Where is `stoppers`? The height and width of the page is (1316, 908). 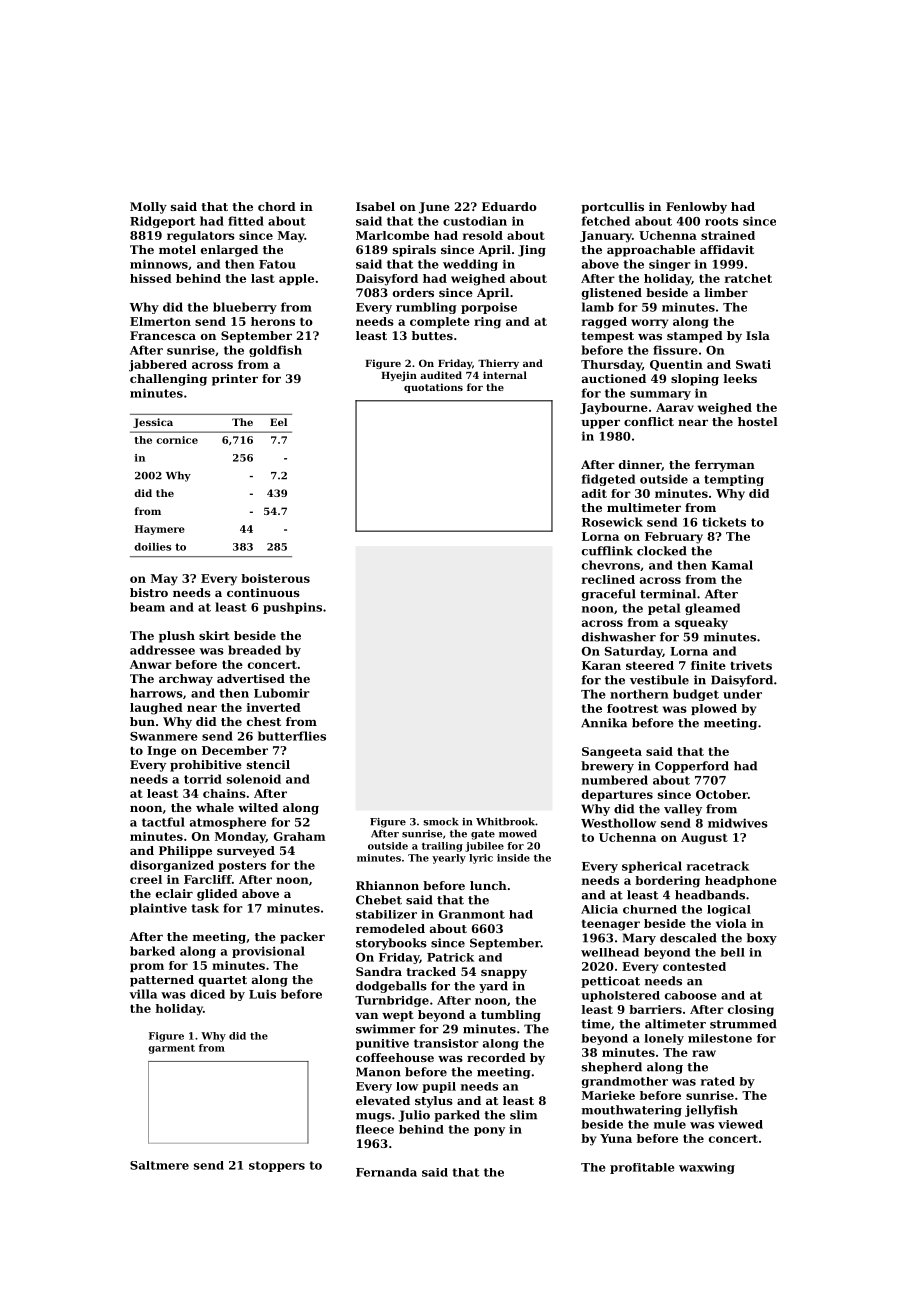
stoppers is located at coordinates (277, 1166).
